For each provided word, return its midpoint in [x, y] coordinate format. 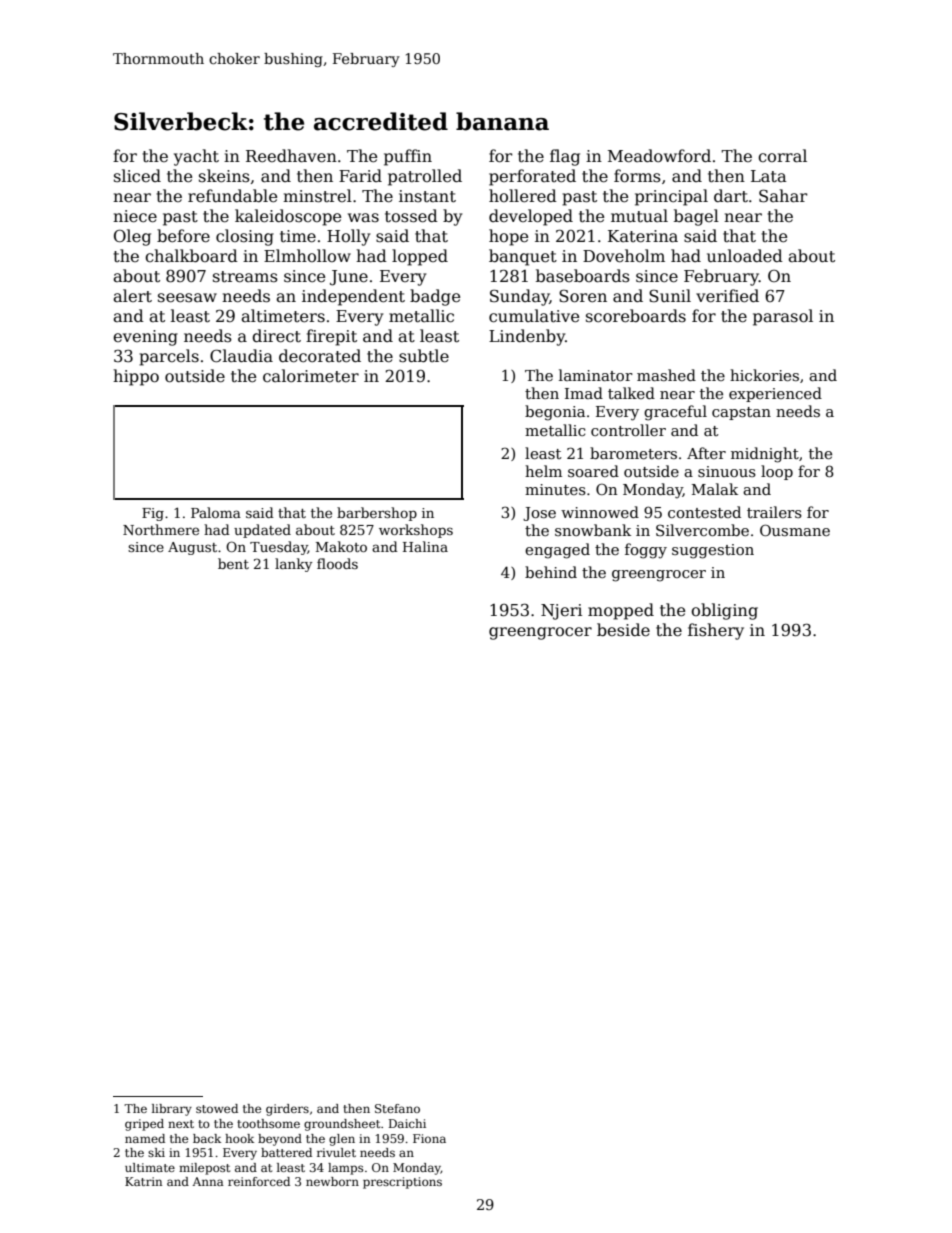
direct [276, 336]
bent [233, 563]
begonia [555, 413]
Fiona [429, 1138]
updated [262, 531]
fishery [716, 631]
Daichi [407, 1123]
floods [337, 563]
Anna [208, 1181]
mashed [666, 375]
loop [777, 472]
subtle [424, 356]
